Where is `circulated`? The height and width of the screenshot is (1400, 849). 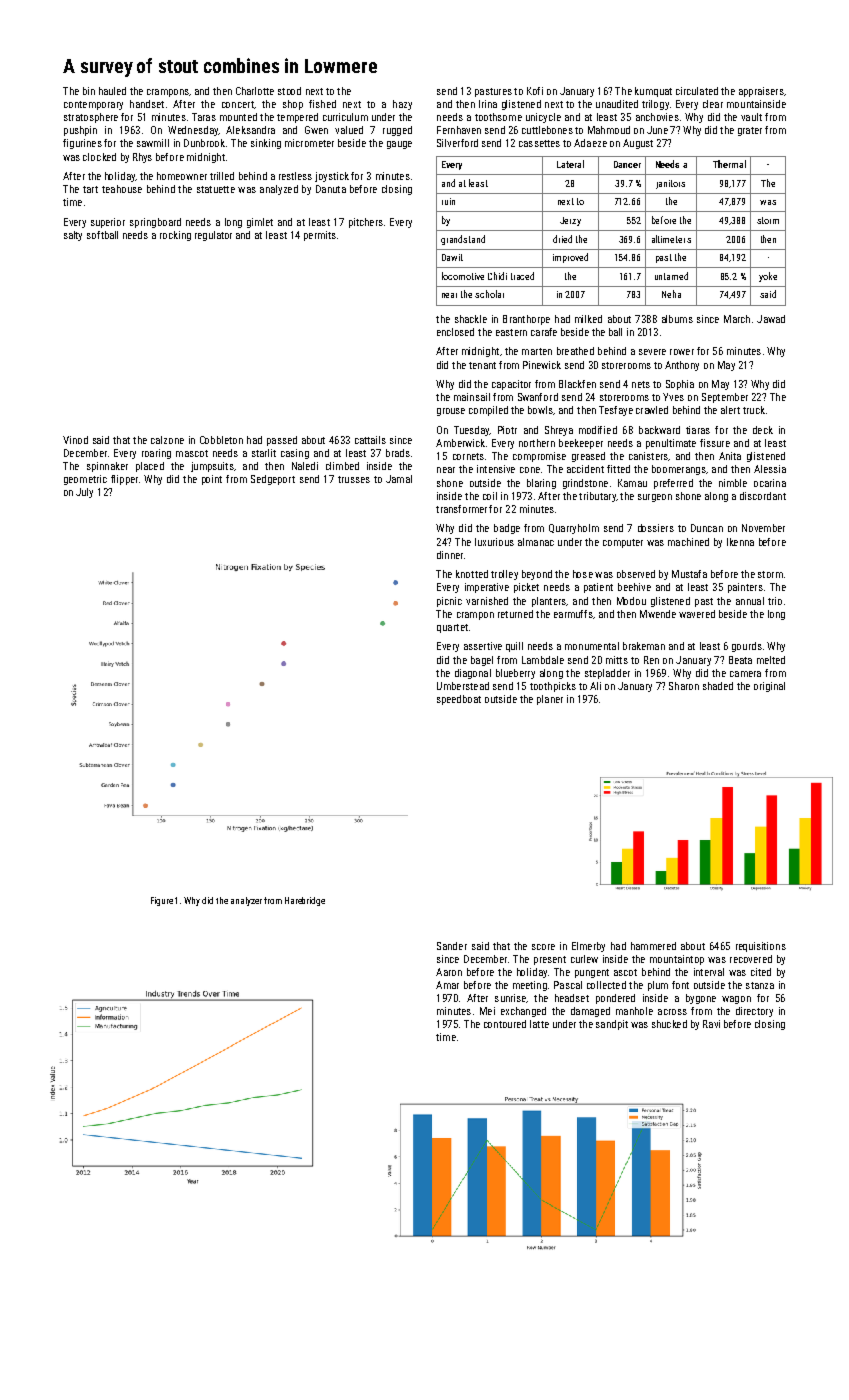 circulated is located at coordinates (697, 91).
